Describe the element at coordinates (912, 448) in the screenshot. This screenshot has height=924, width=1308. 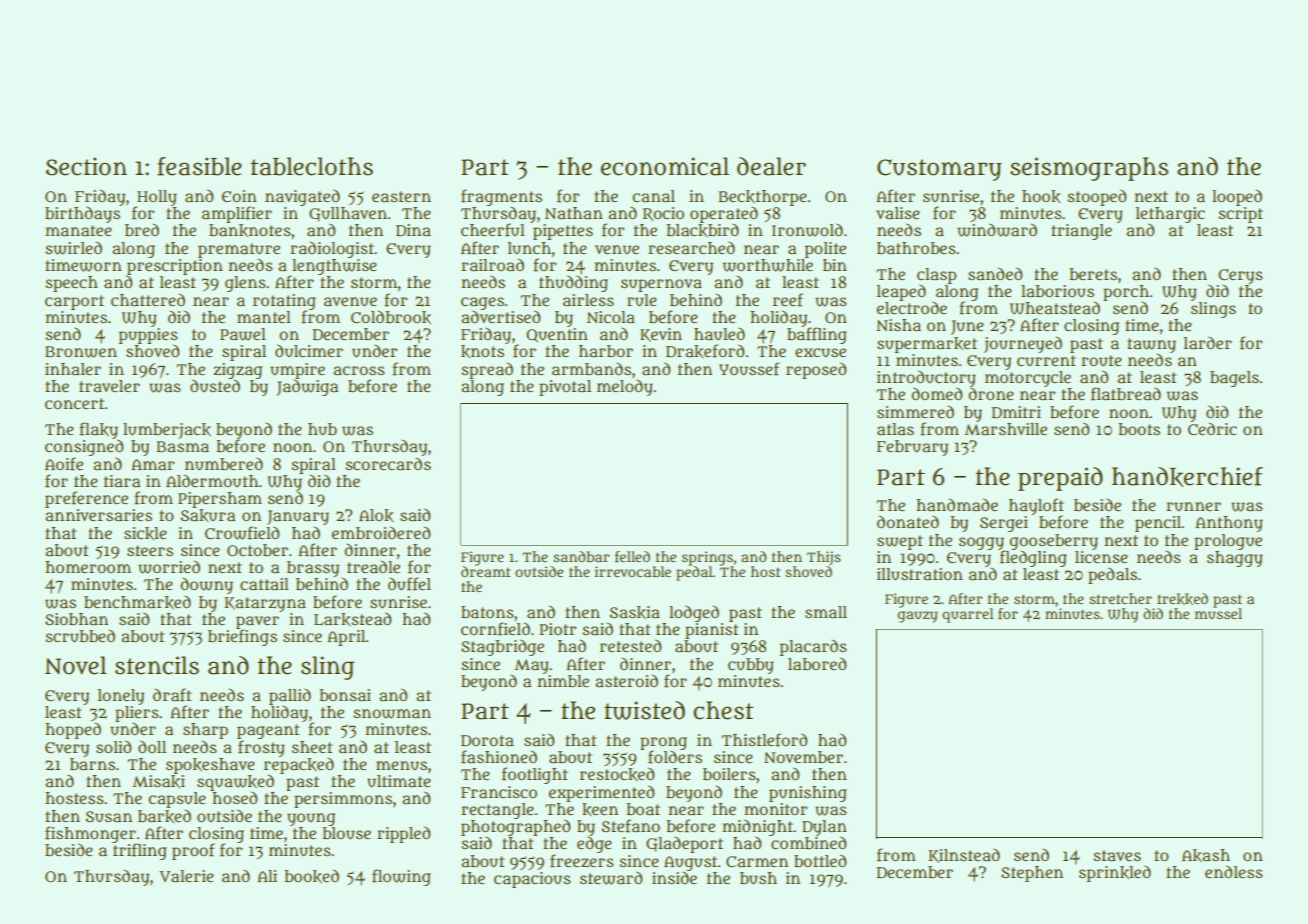
I see `February` at that location.
